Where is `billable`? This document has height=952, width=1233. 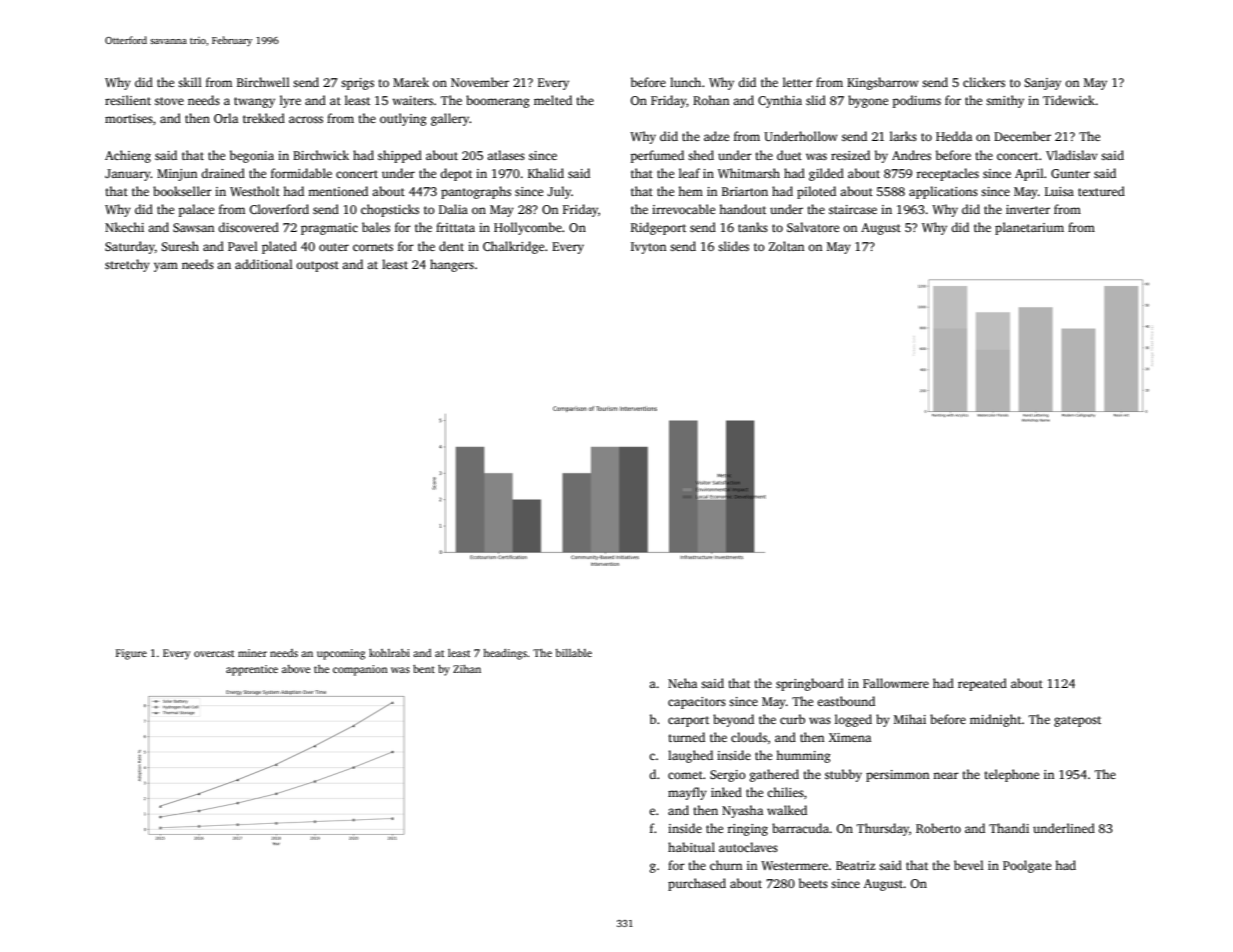 billable is located at coordinates (573, 653).
